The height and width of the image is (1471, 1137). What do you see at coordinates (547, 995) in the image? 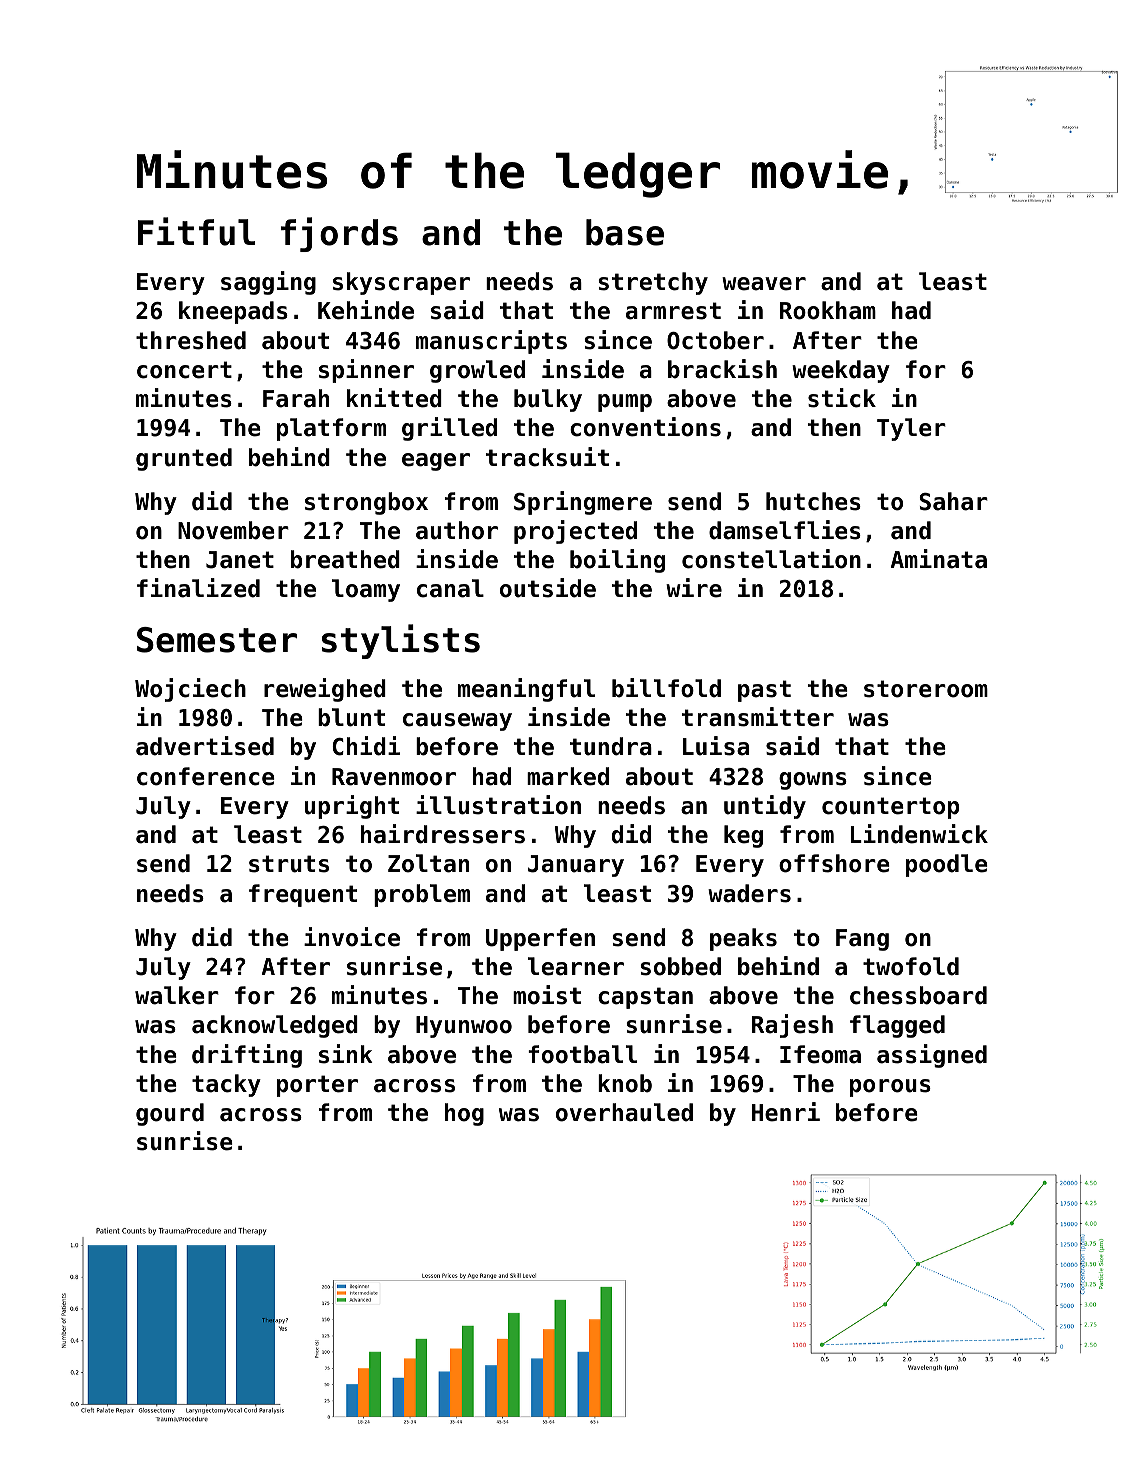
I see `moist` at bounding box center [547, 995].
